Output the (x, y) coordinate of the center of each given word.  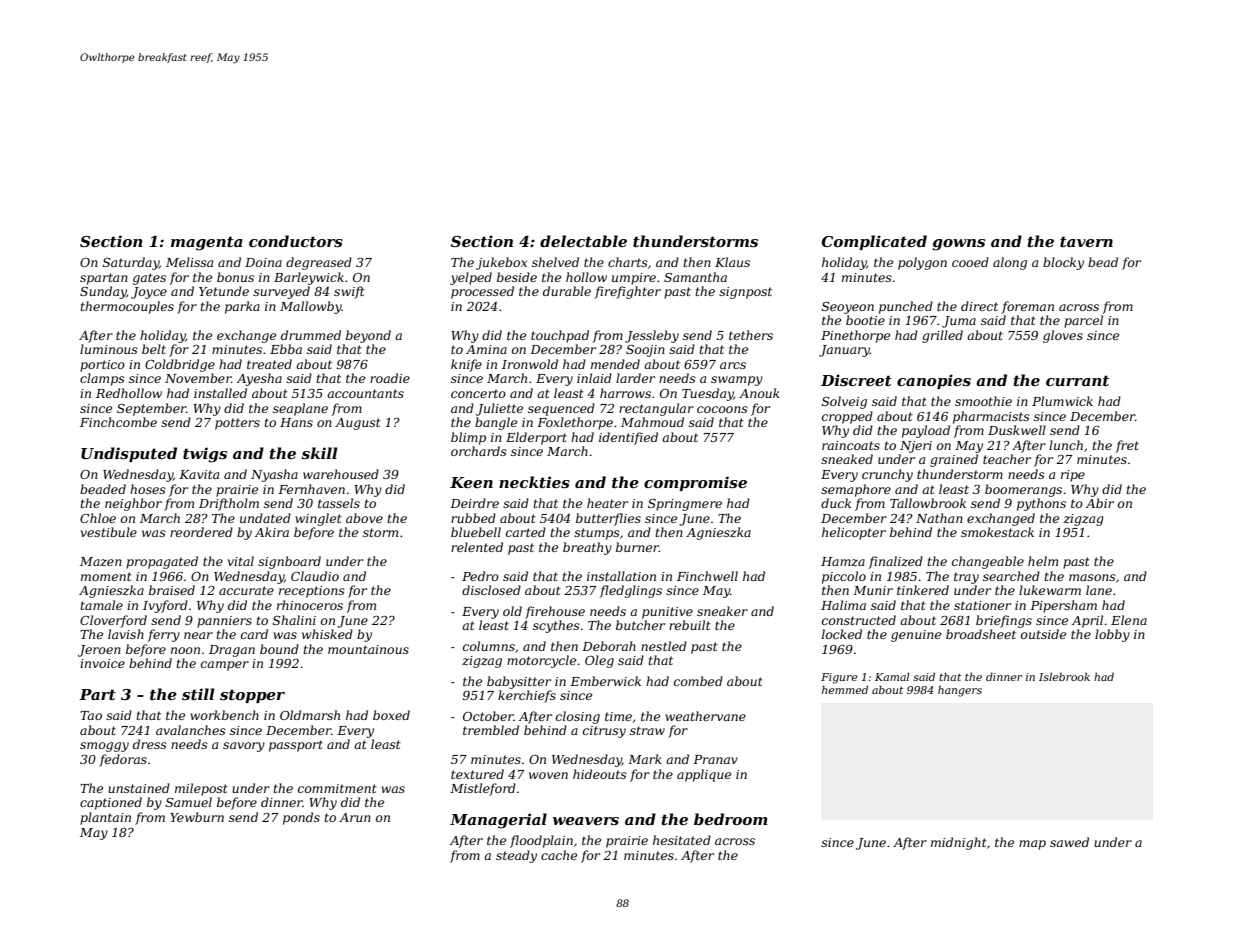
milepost (201, 789)
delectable (583, 241)
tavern (1086, 241)
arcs (733, 365)
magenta (207, 243)
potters (237, 424)
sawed (1069, 842)
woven (548, 775)
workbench (224, 715)
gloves (1063, 336)
